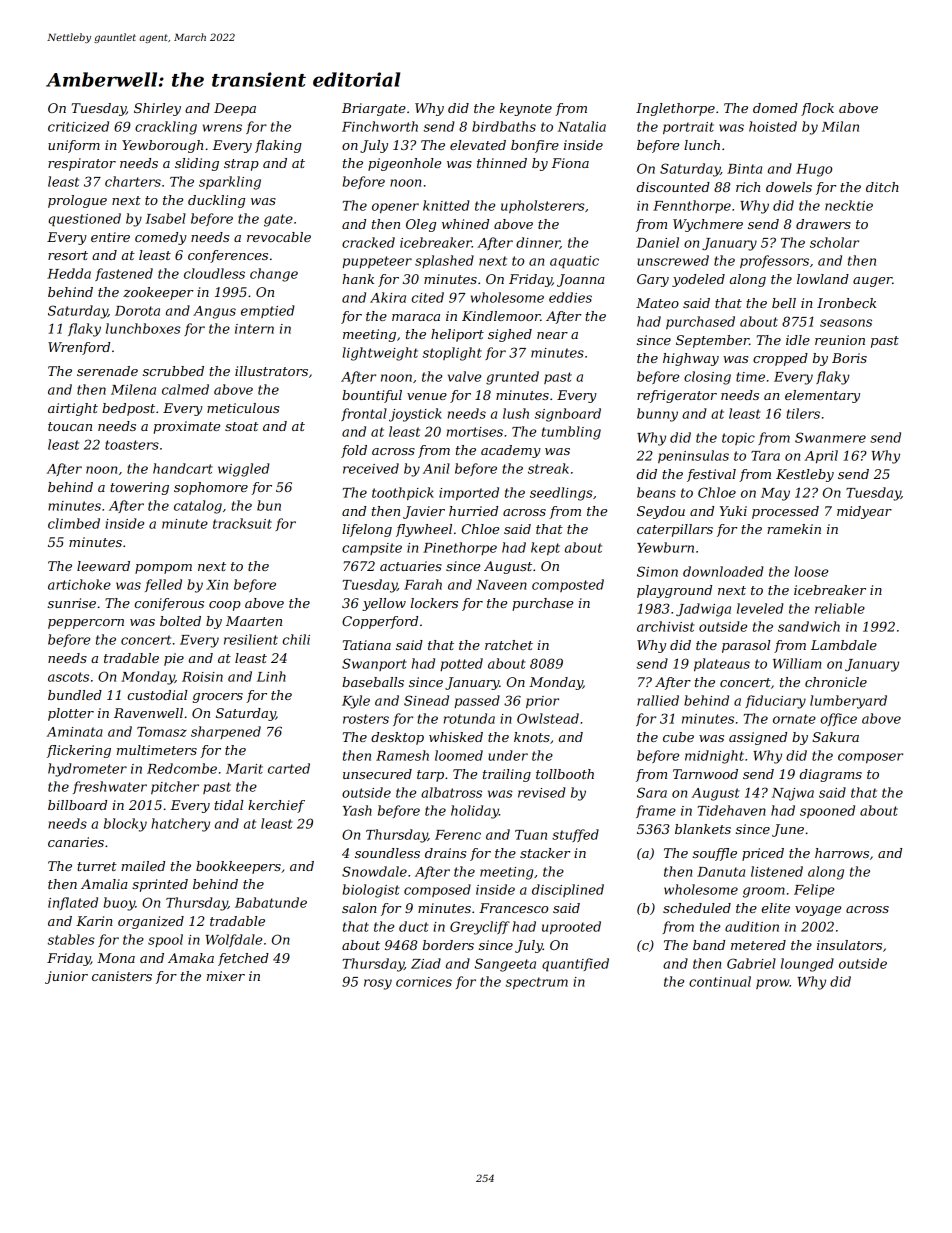  Describe the element at coordinates (836, 682) in the document. I see `chronicle` at that location.
